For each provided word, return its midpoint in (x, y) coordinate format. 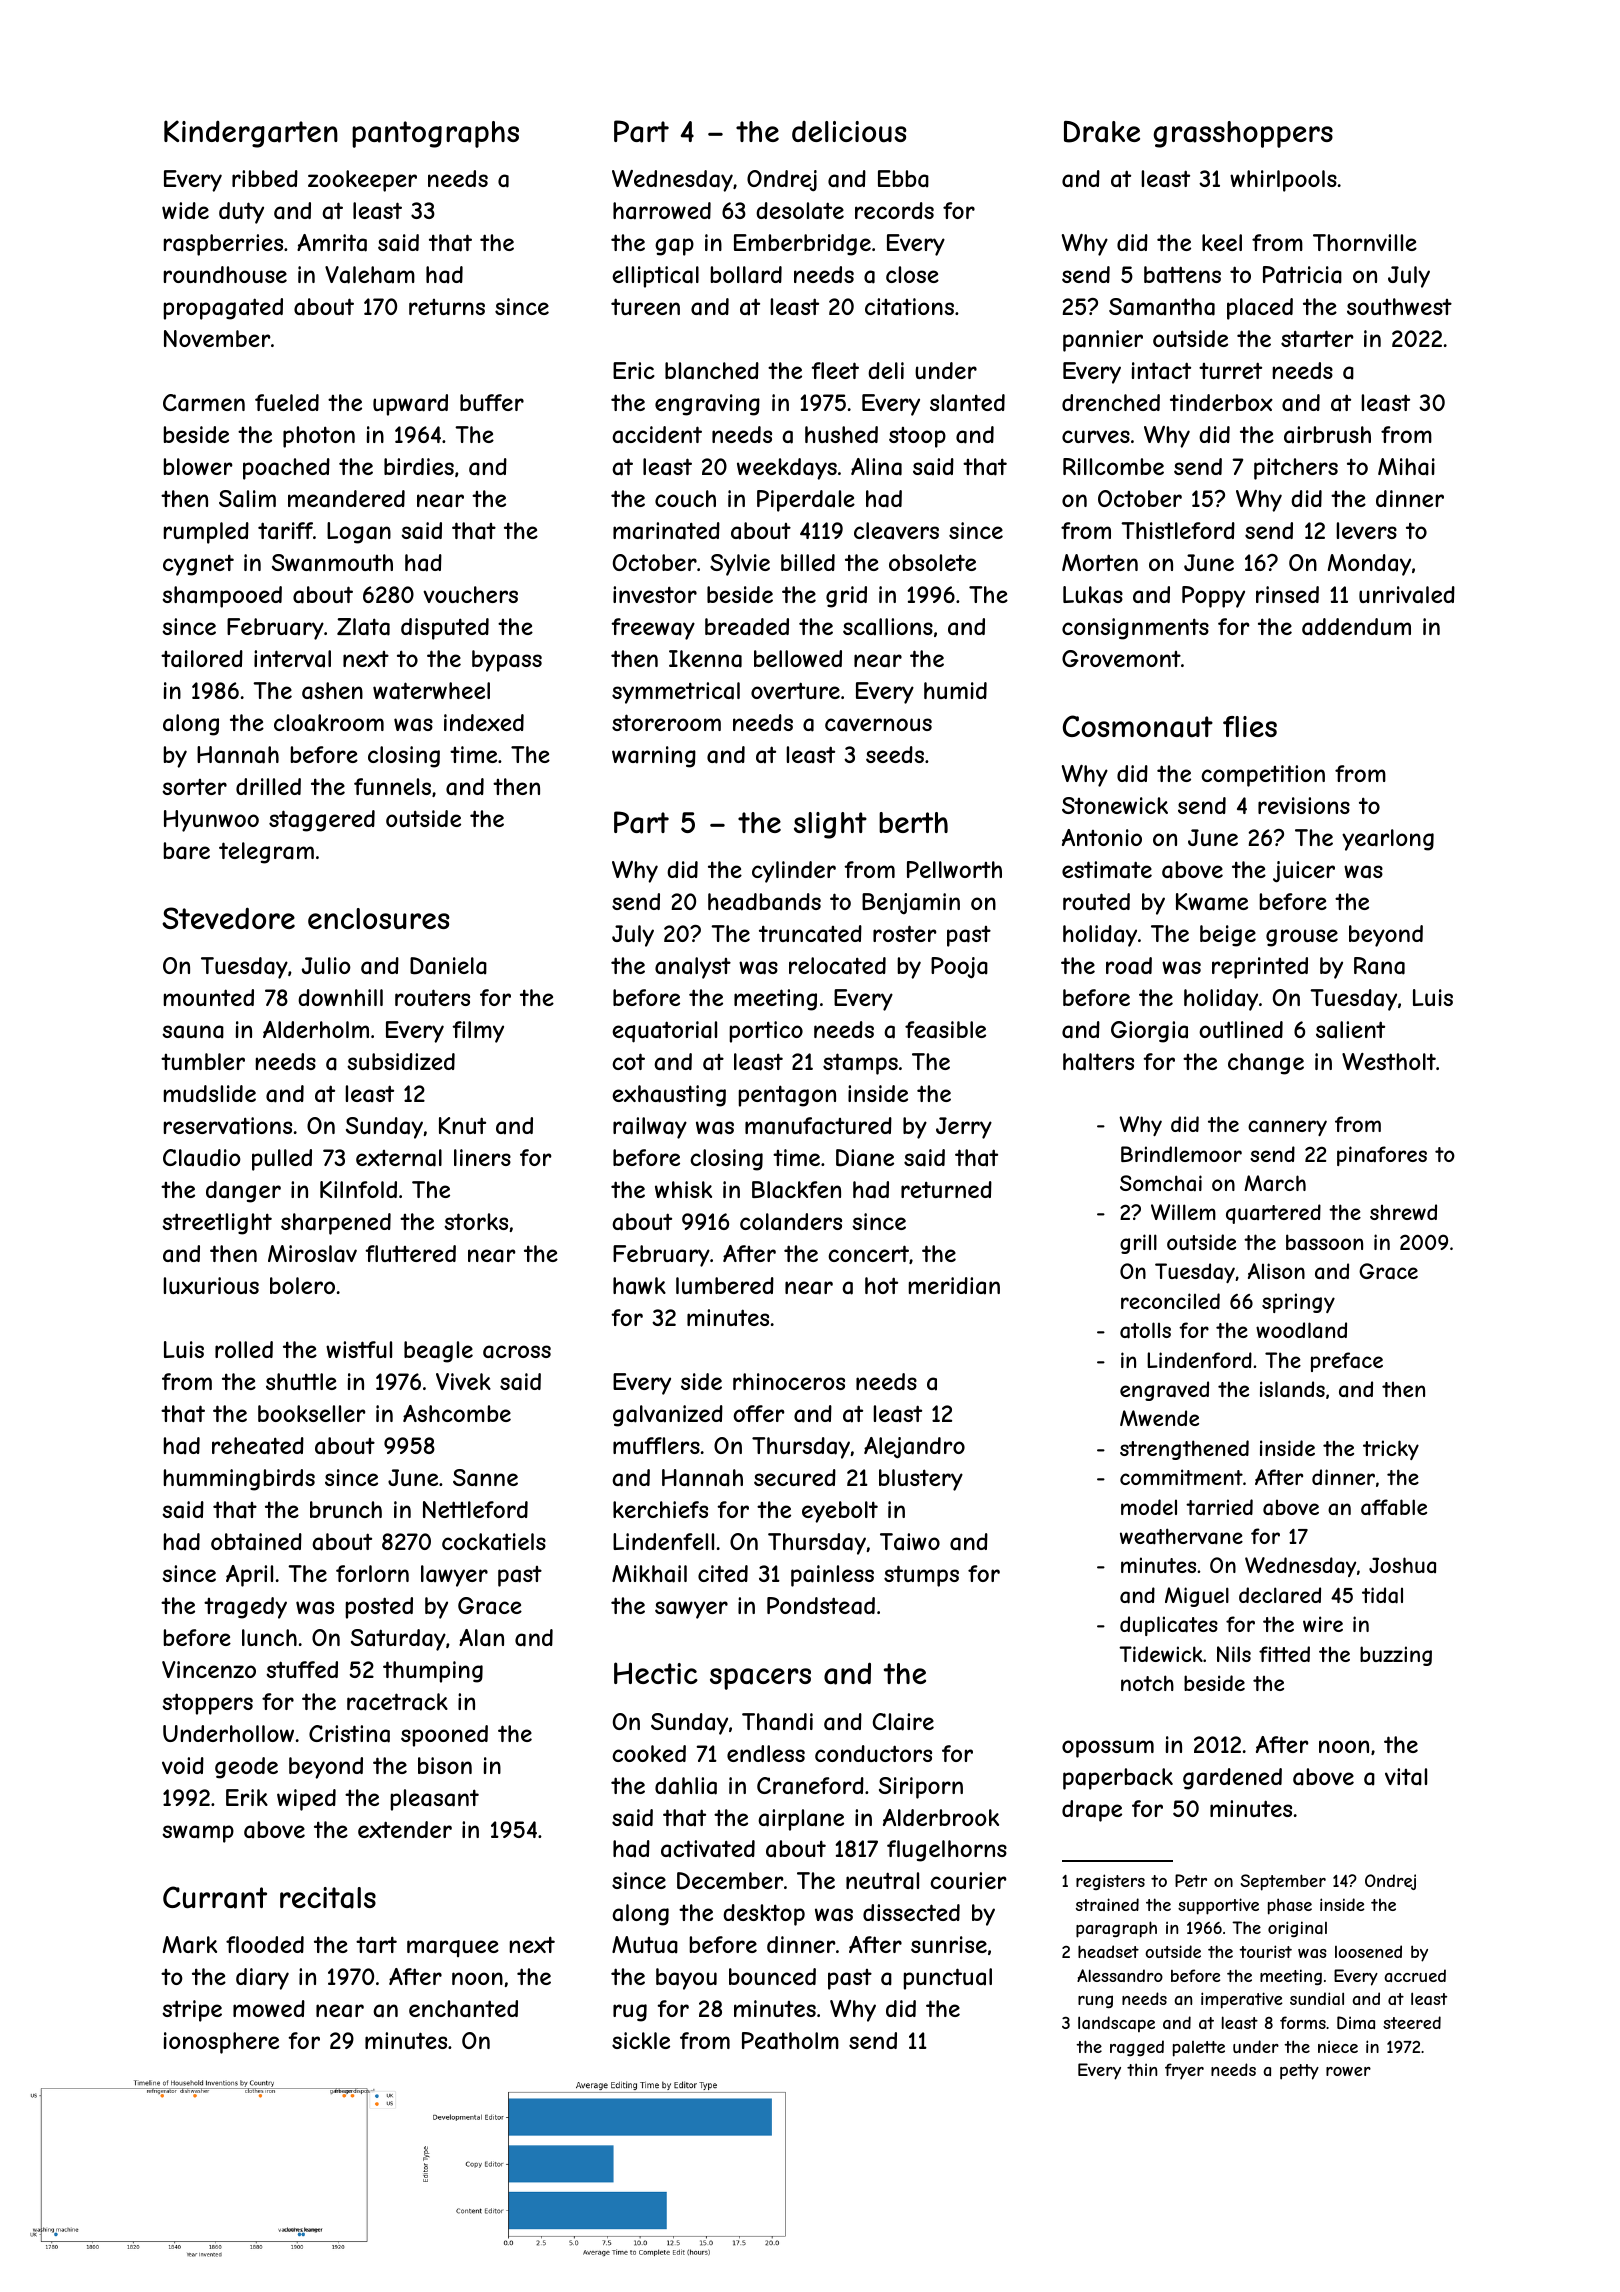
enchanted (463, 2009)
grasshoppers (1243, 134)
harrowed (662, 211)
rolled (244, 1349)
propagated (223, 309)
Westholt (1389, 1061)
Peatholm (790, 2041)
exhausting (669, 1096)
